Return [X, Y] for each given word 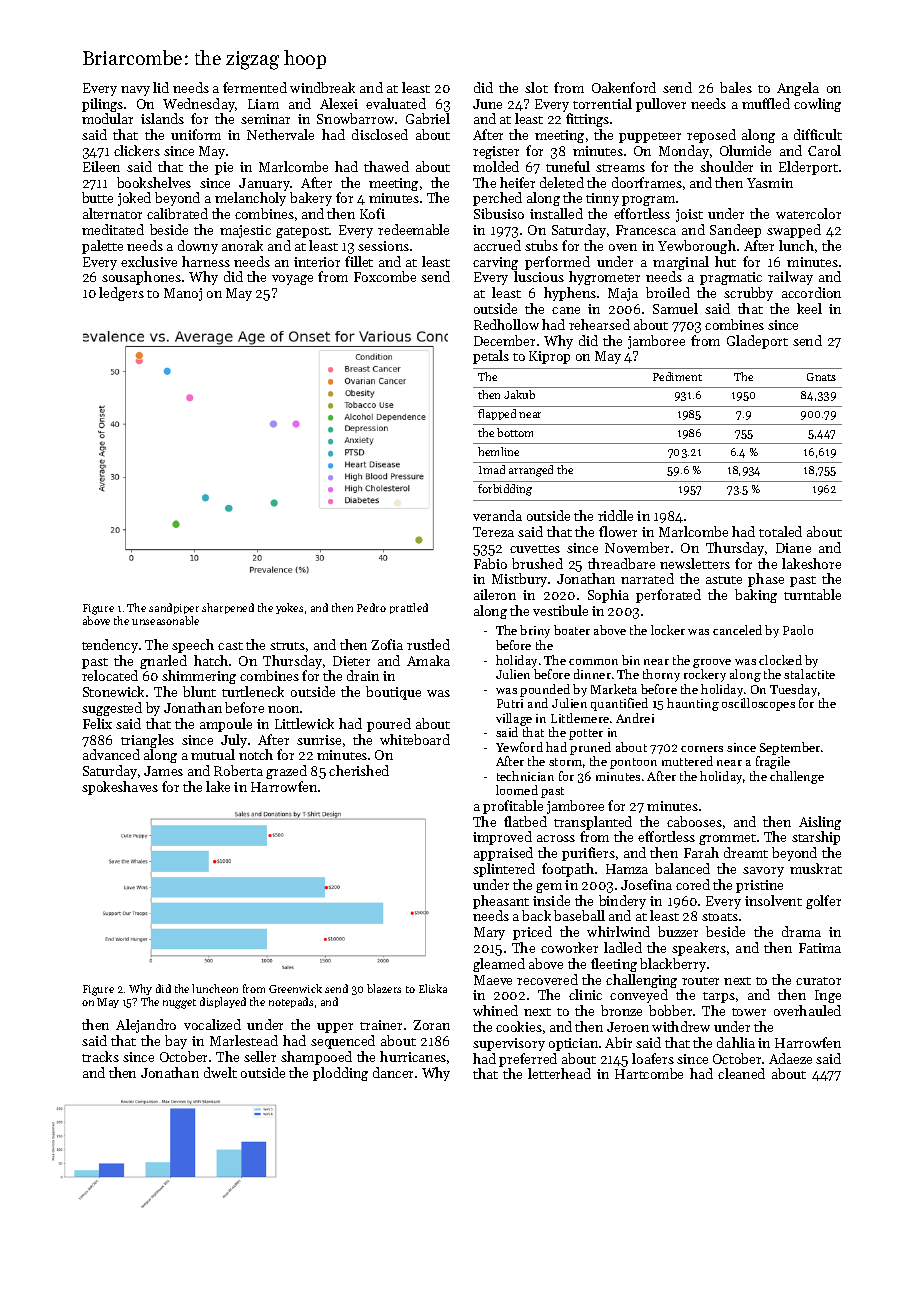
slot [536, 87]
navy [135, 91]
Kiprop [549, 357]
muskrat [816, 868]
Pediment [677, 376]
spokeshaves [120, 788]
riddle [615, 515]
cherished [359, 770]
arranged [531, 471]
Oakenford [624, 87]
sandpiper [174, 608]
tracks [100, 1056]
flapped [497, 414]
